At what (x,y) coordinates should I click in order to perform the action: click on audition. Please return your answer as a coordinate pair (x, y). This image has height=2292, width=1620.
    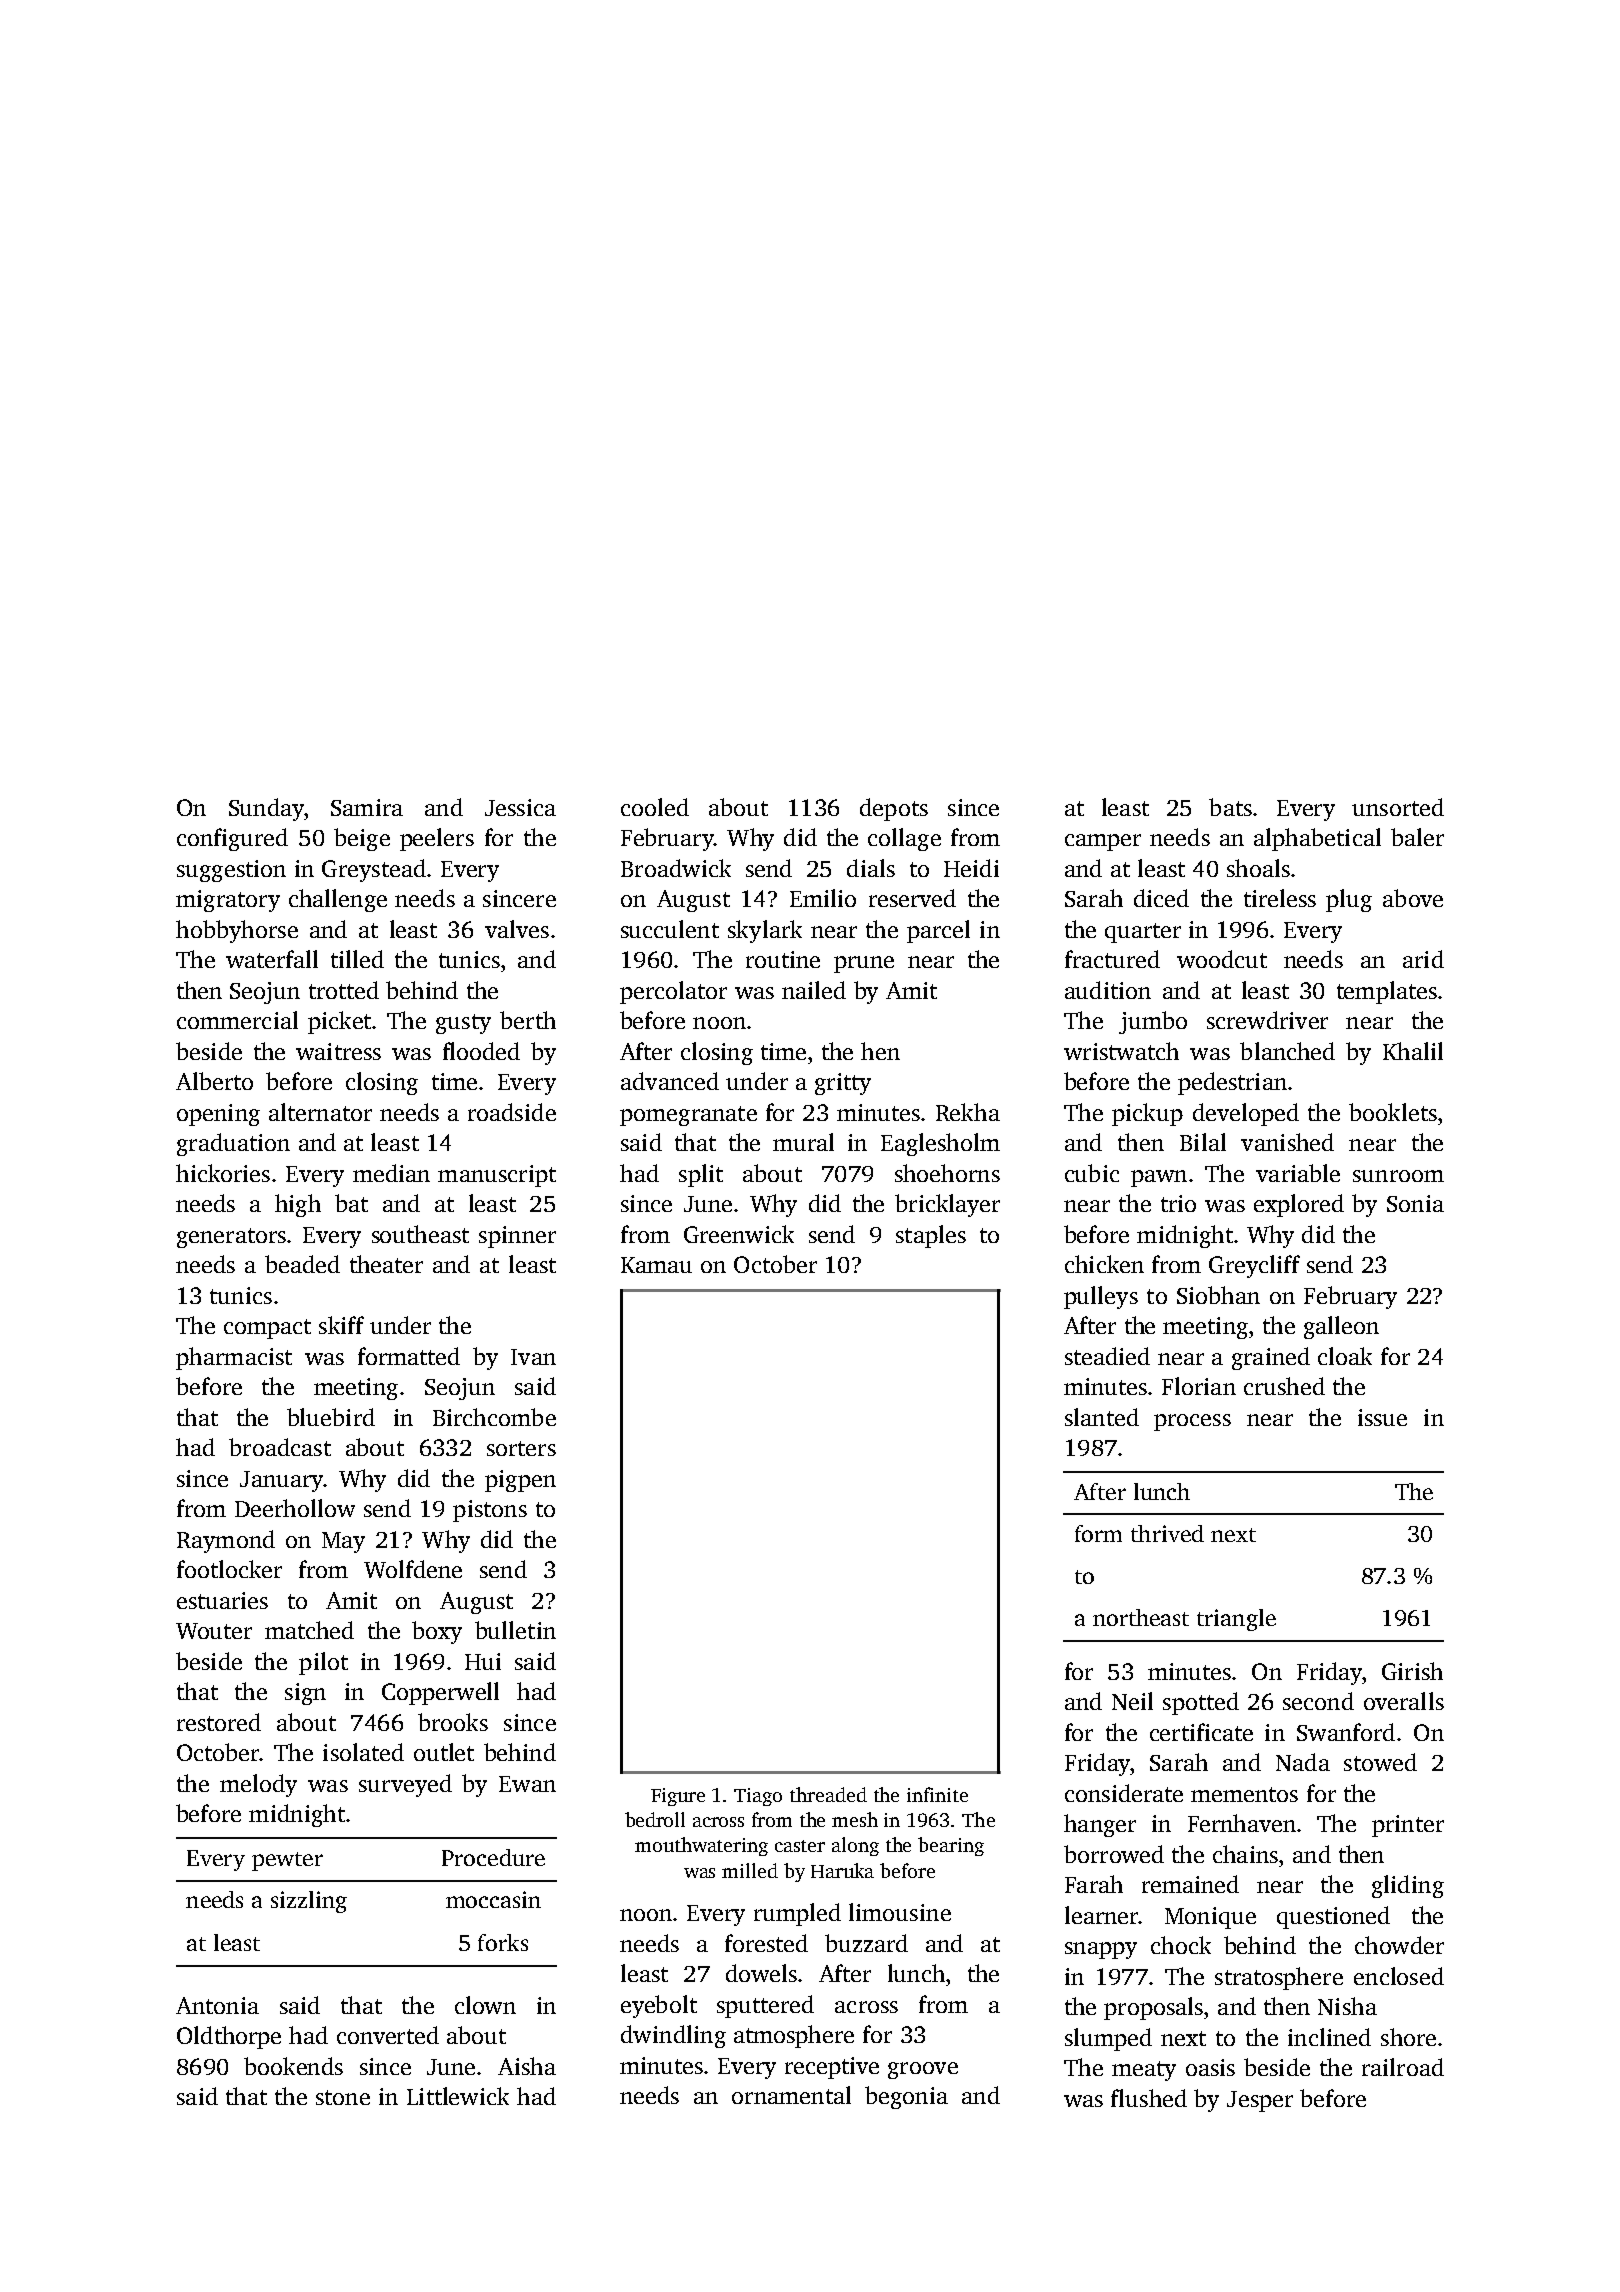
    Looking at the image, I should click on (1108, 990).
